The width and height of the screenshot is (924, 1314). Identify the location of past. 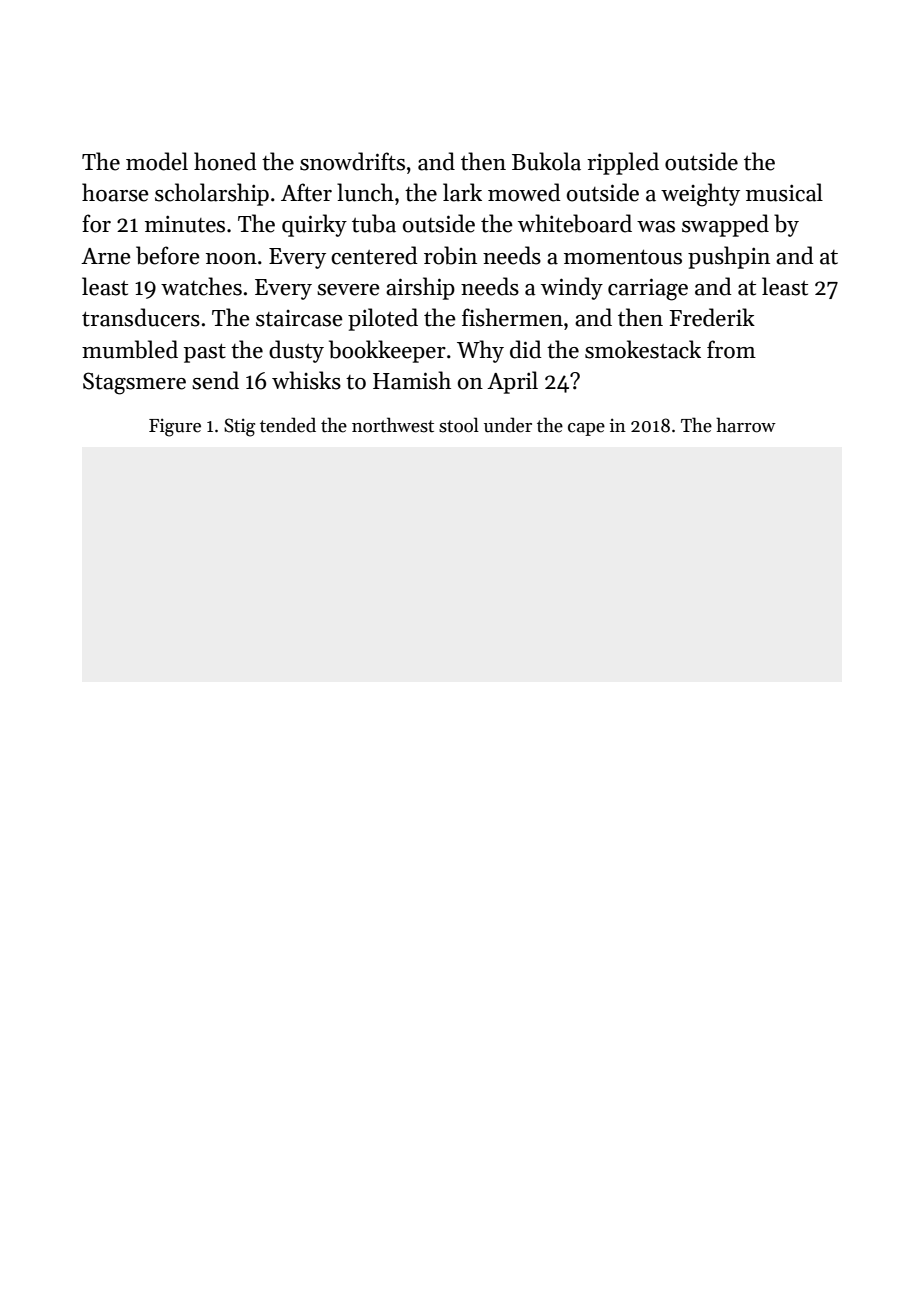
(205, 353).
